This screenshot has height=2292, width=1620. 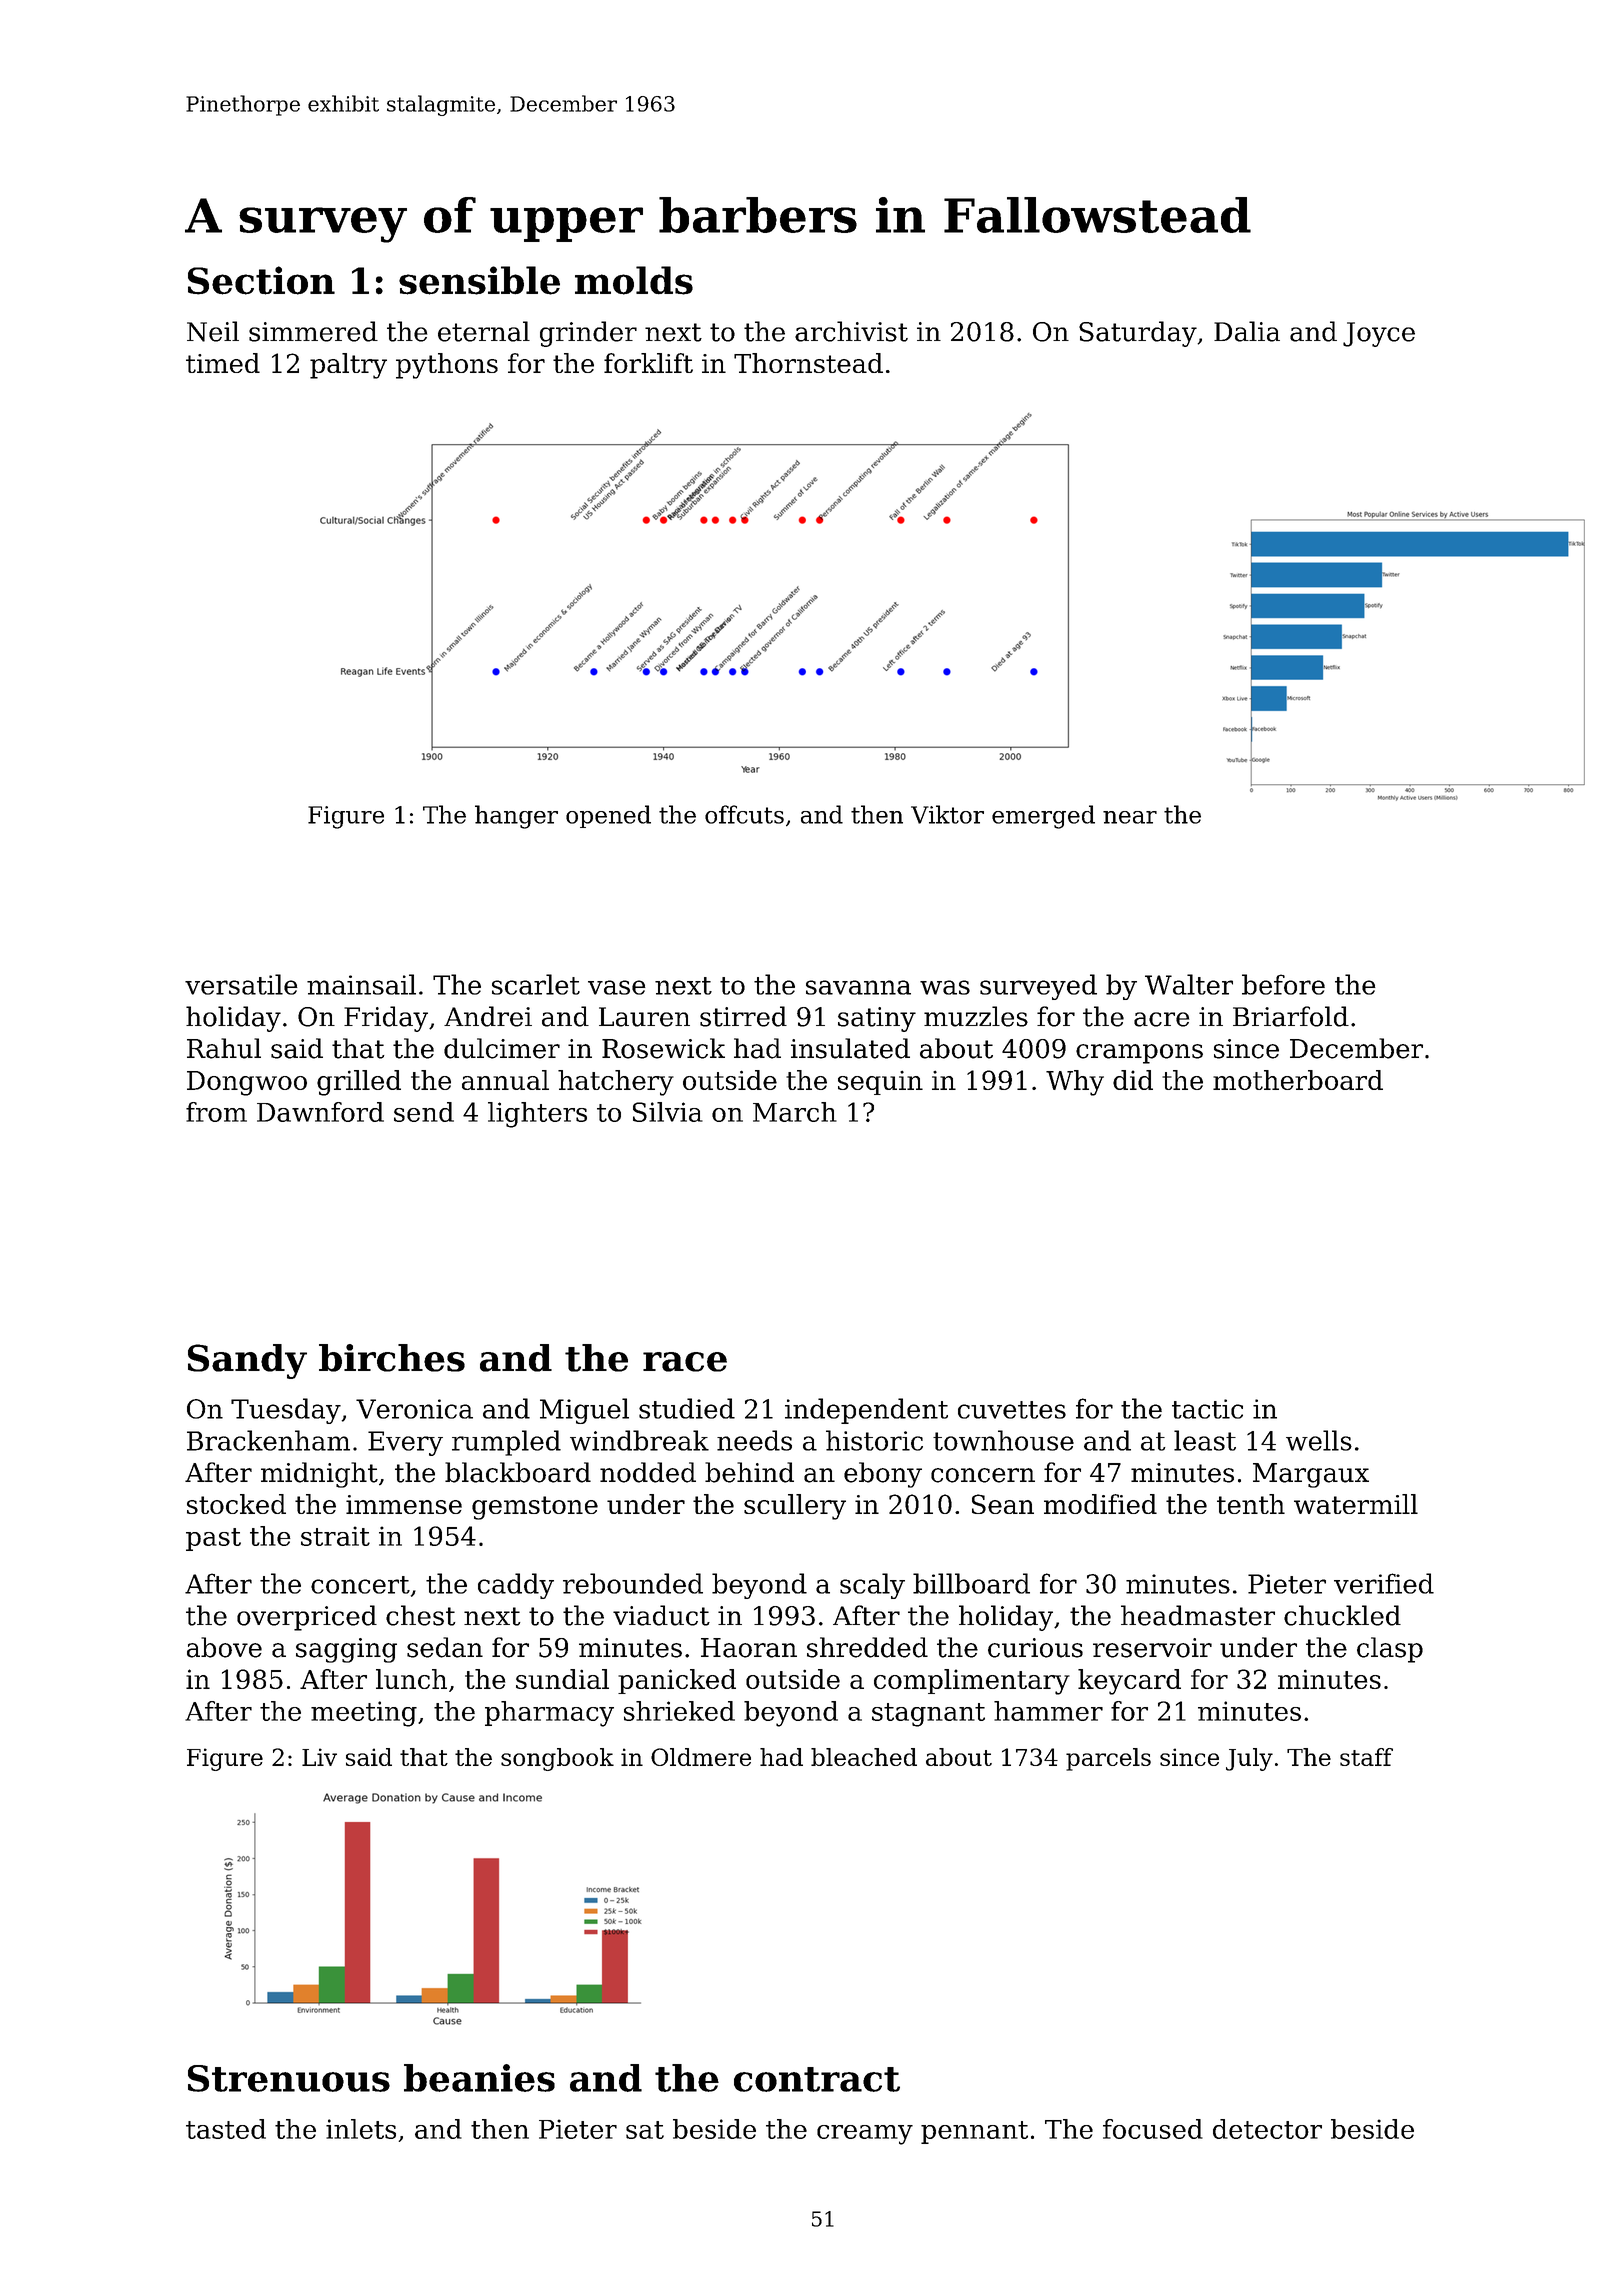 What do you see at coordinates (851, 331) in the screenshot?
I see `archivist` at bounding box center [851, 331].
